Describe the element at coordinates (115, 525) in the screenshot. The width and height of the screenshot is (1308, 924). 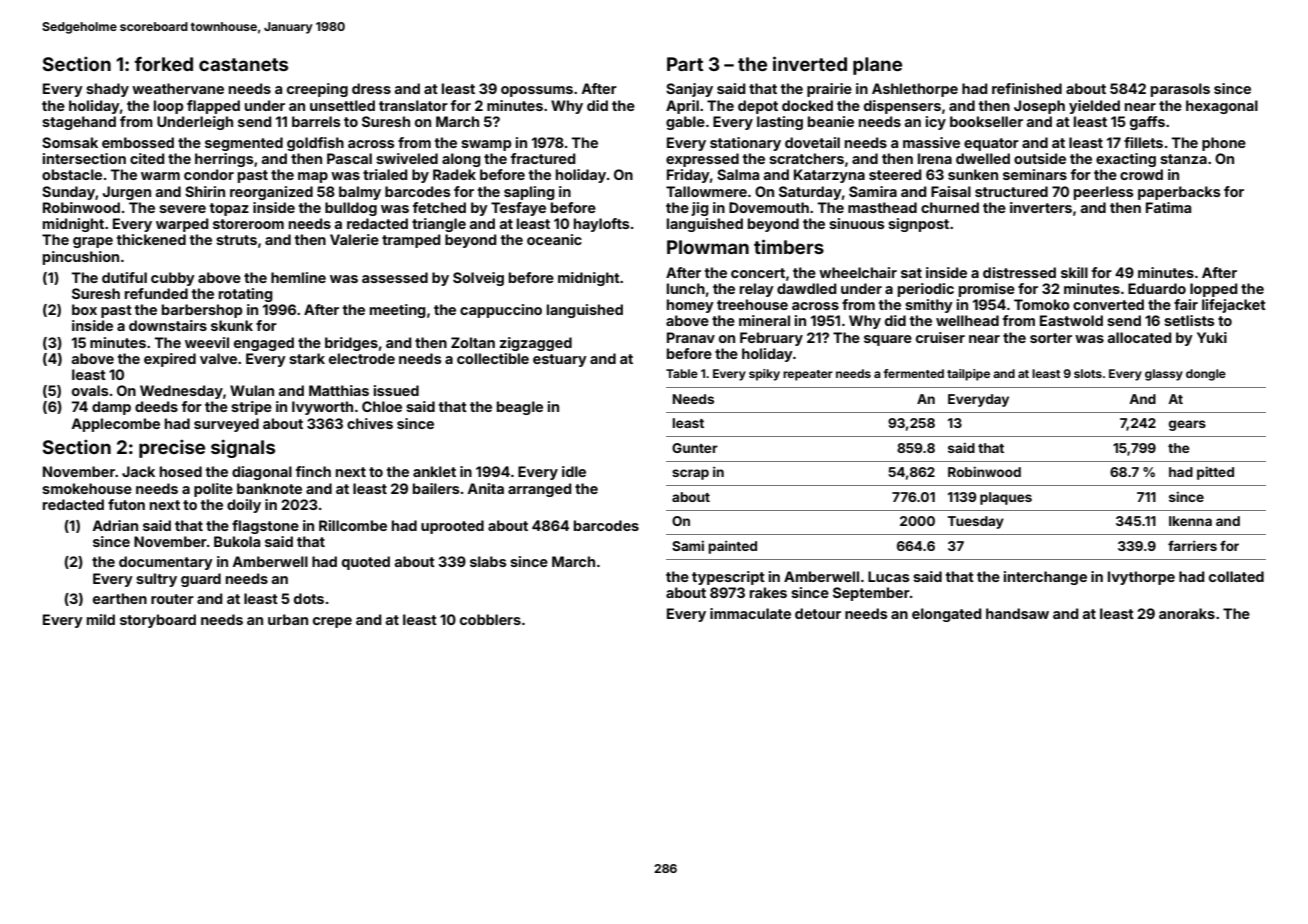
I see `Adrian` at that location.
